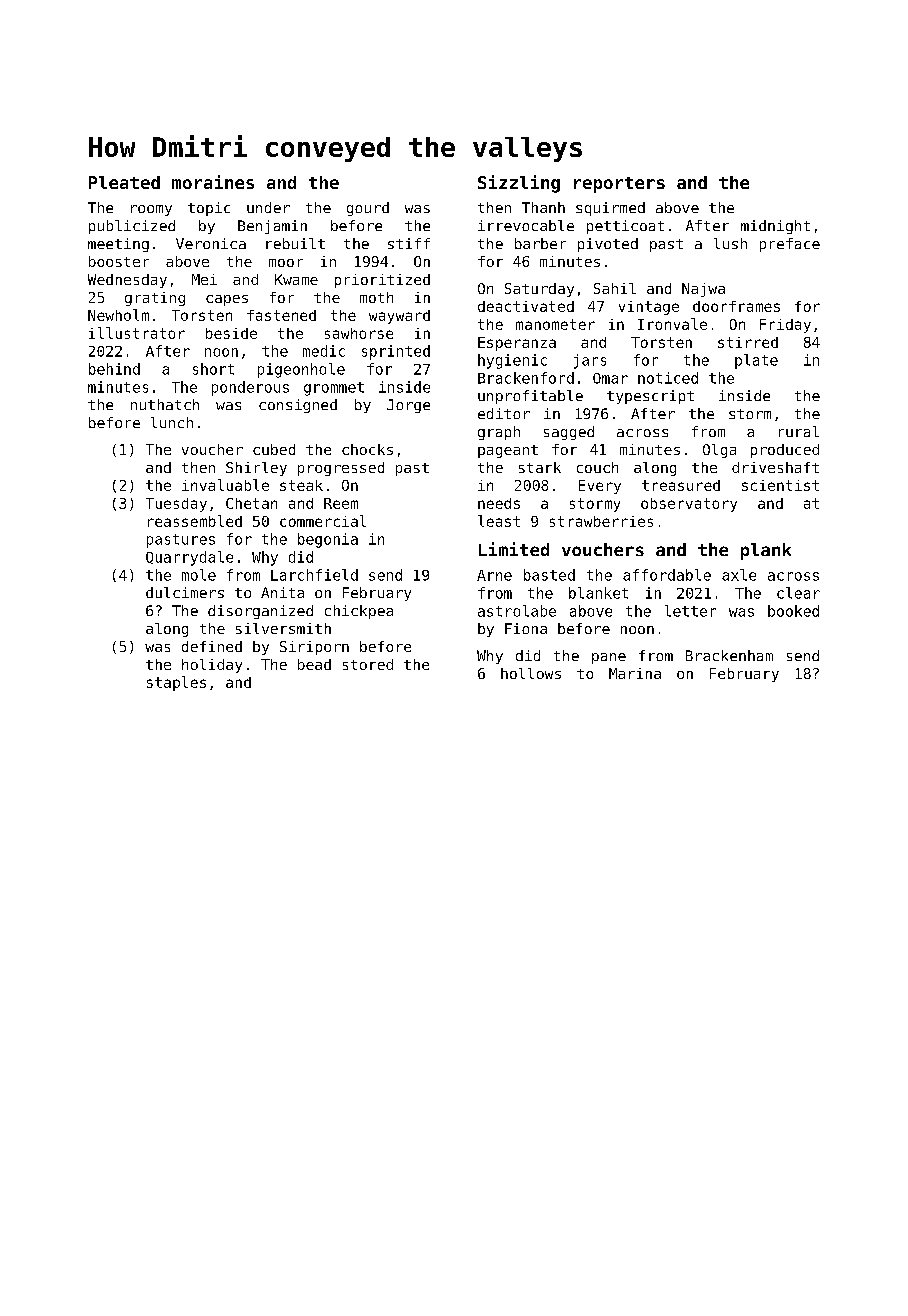  I want to click on letter, so click(690, 611).
